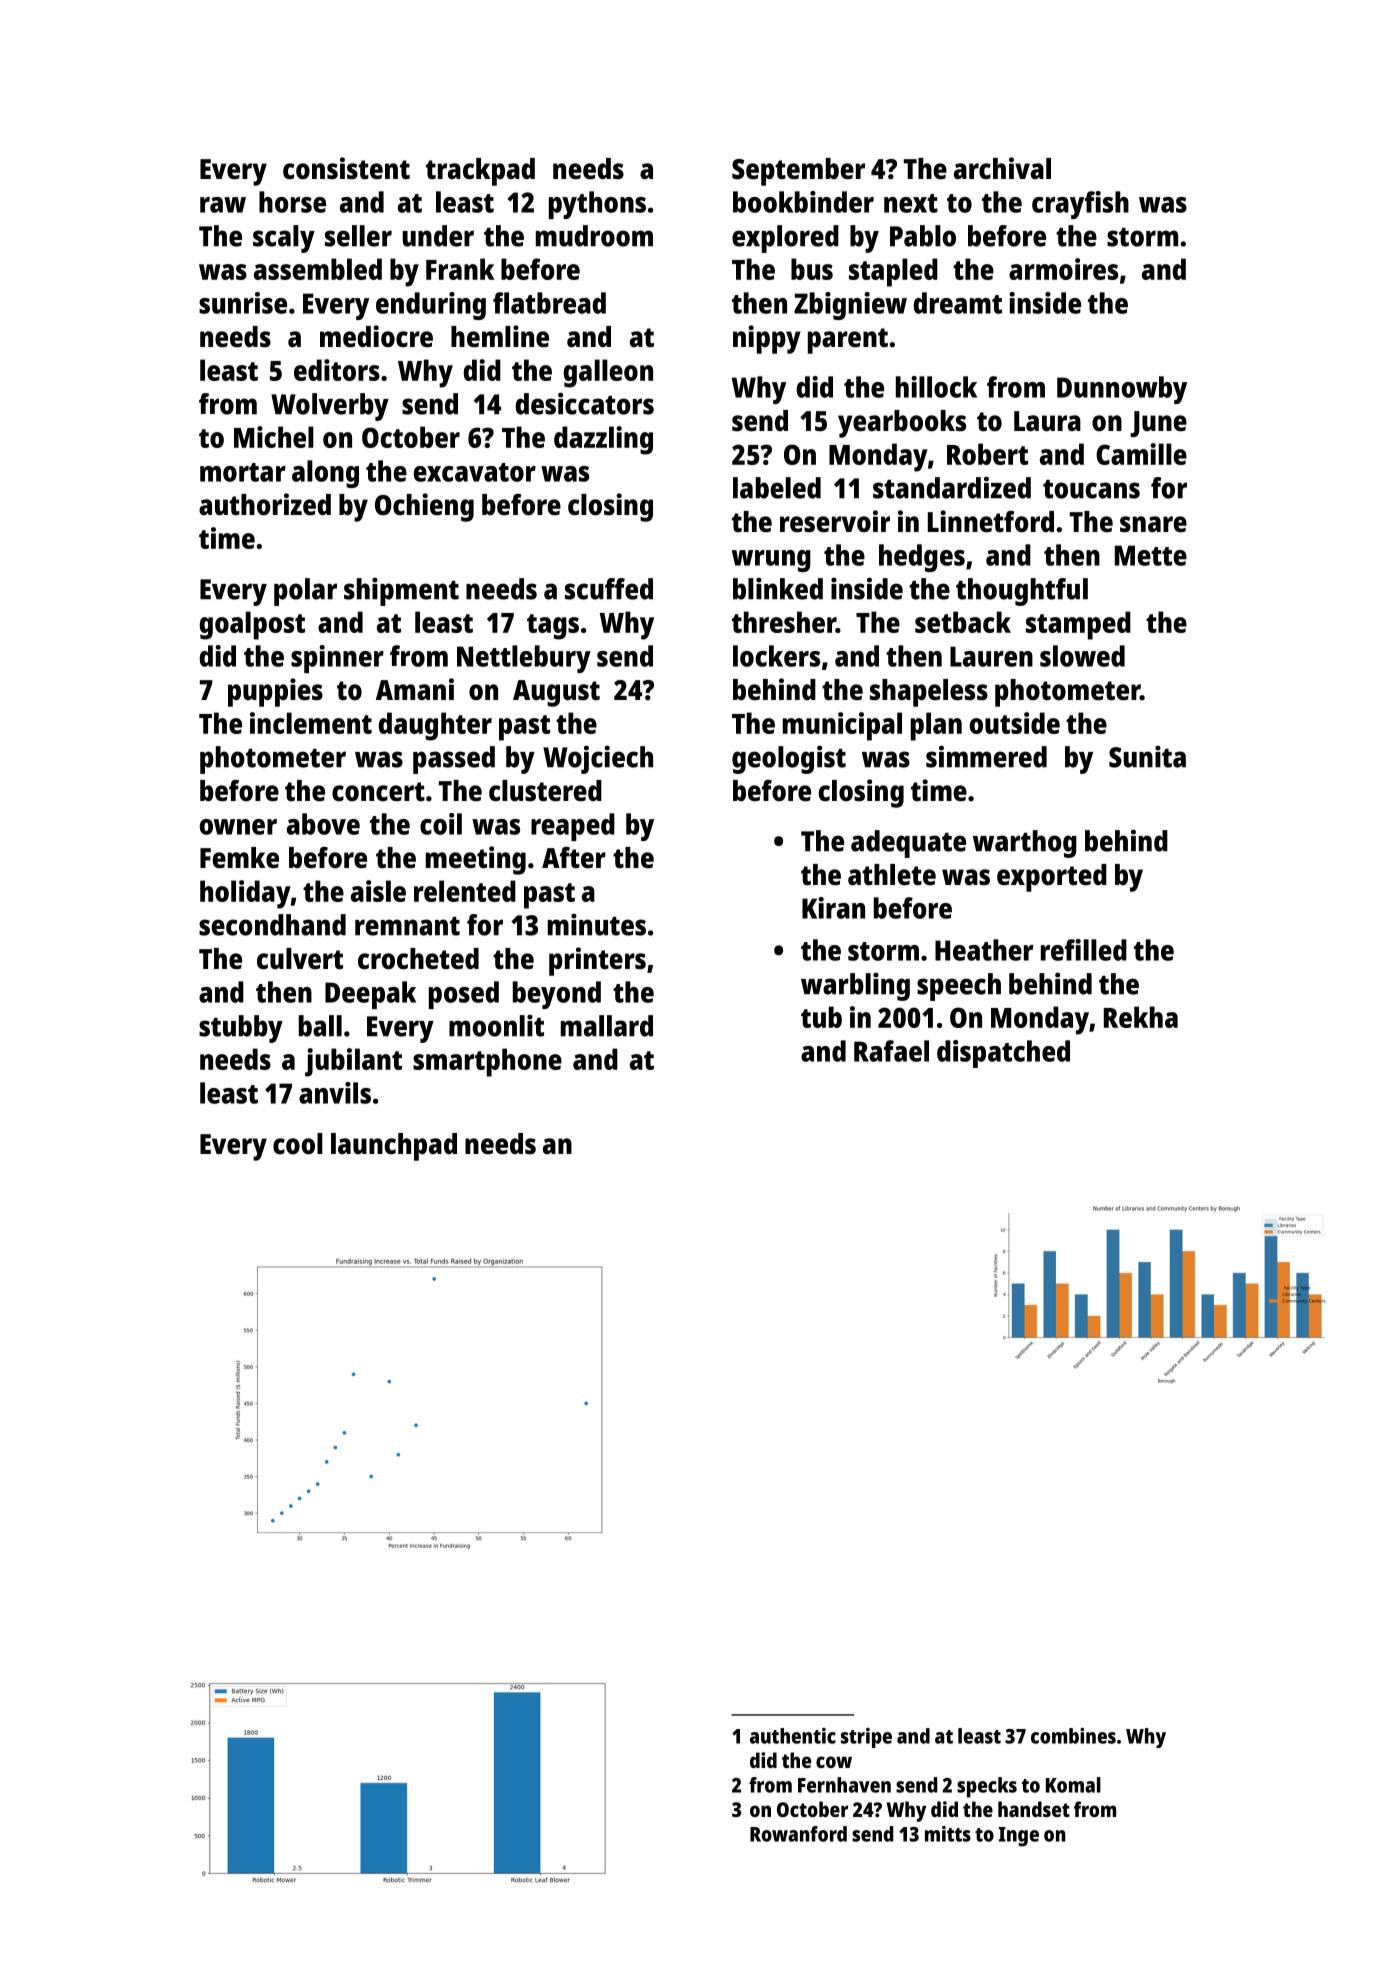 The width and height of the screenshot is (1386, 1969). I want to click on Ochieng, so click(424, 507).
